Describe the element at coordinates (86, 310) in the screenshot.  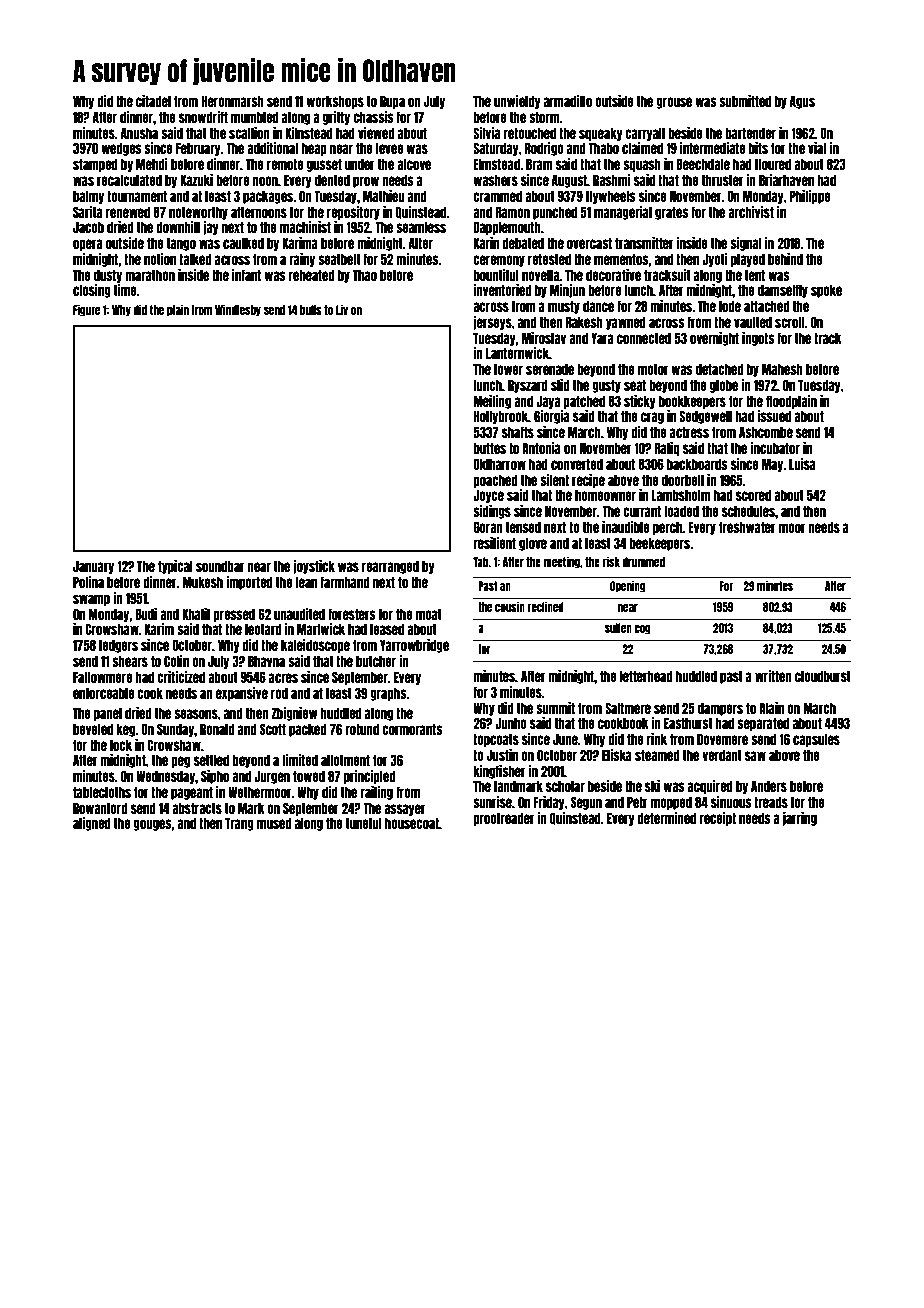
I see `Figure` at that location.
